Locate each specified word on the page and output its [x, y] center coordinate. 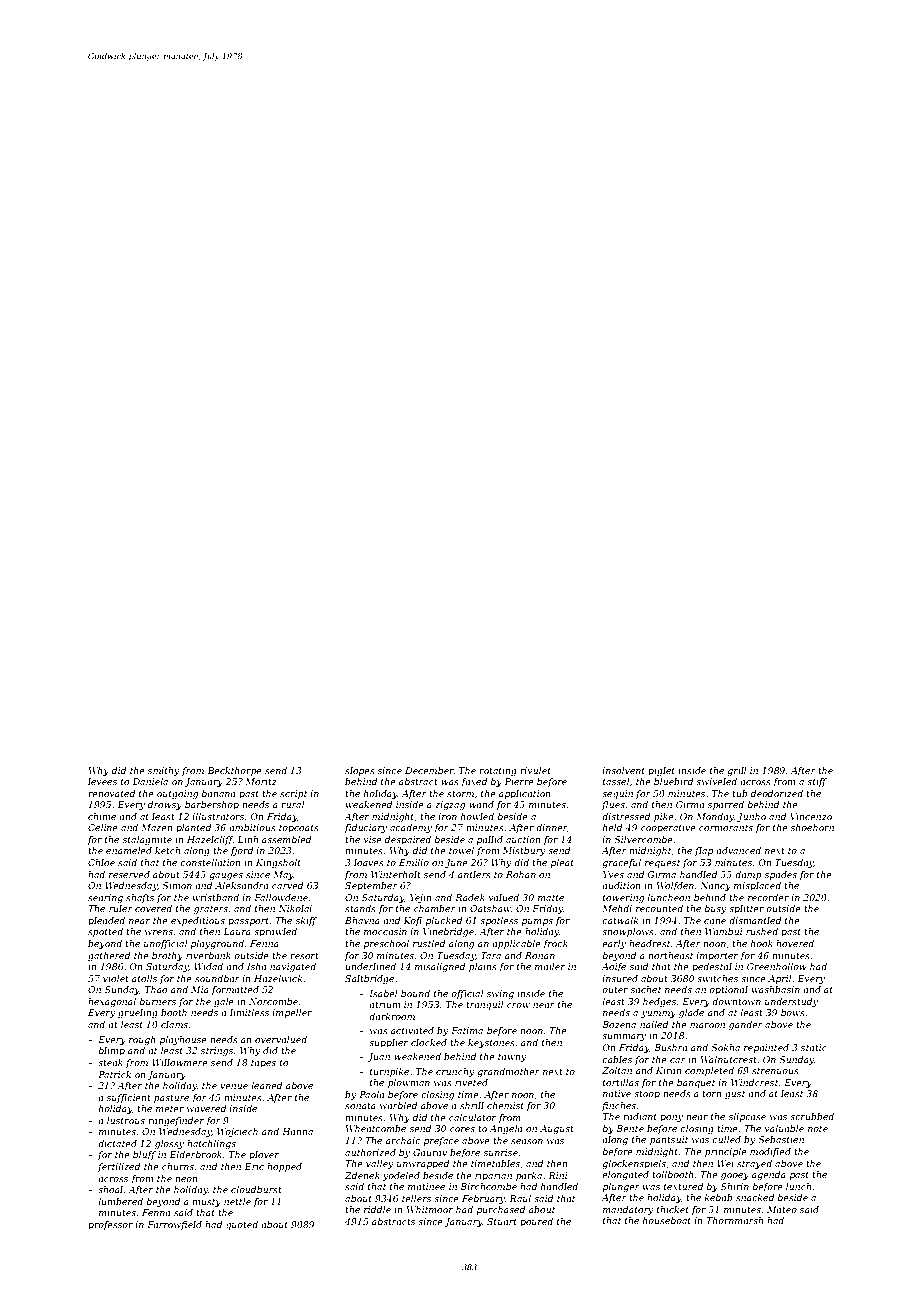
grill [736, 771]
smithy [164, 771]
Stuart [502, 1221]
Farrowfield [174, 1225]
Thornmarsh [734, 1220]
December [429, 770]
